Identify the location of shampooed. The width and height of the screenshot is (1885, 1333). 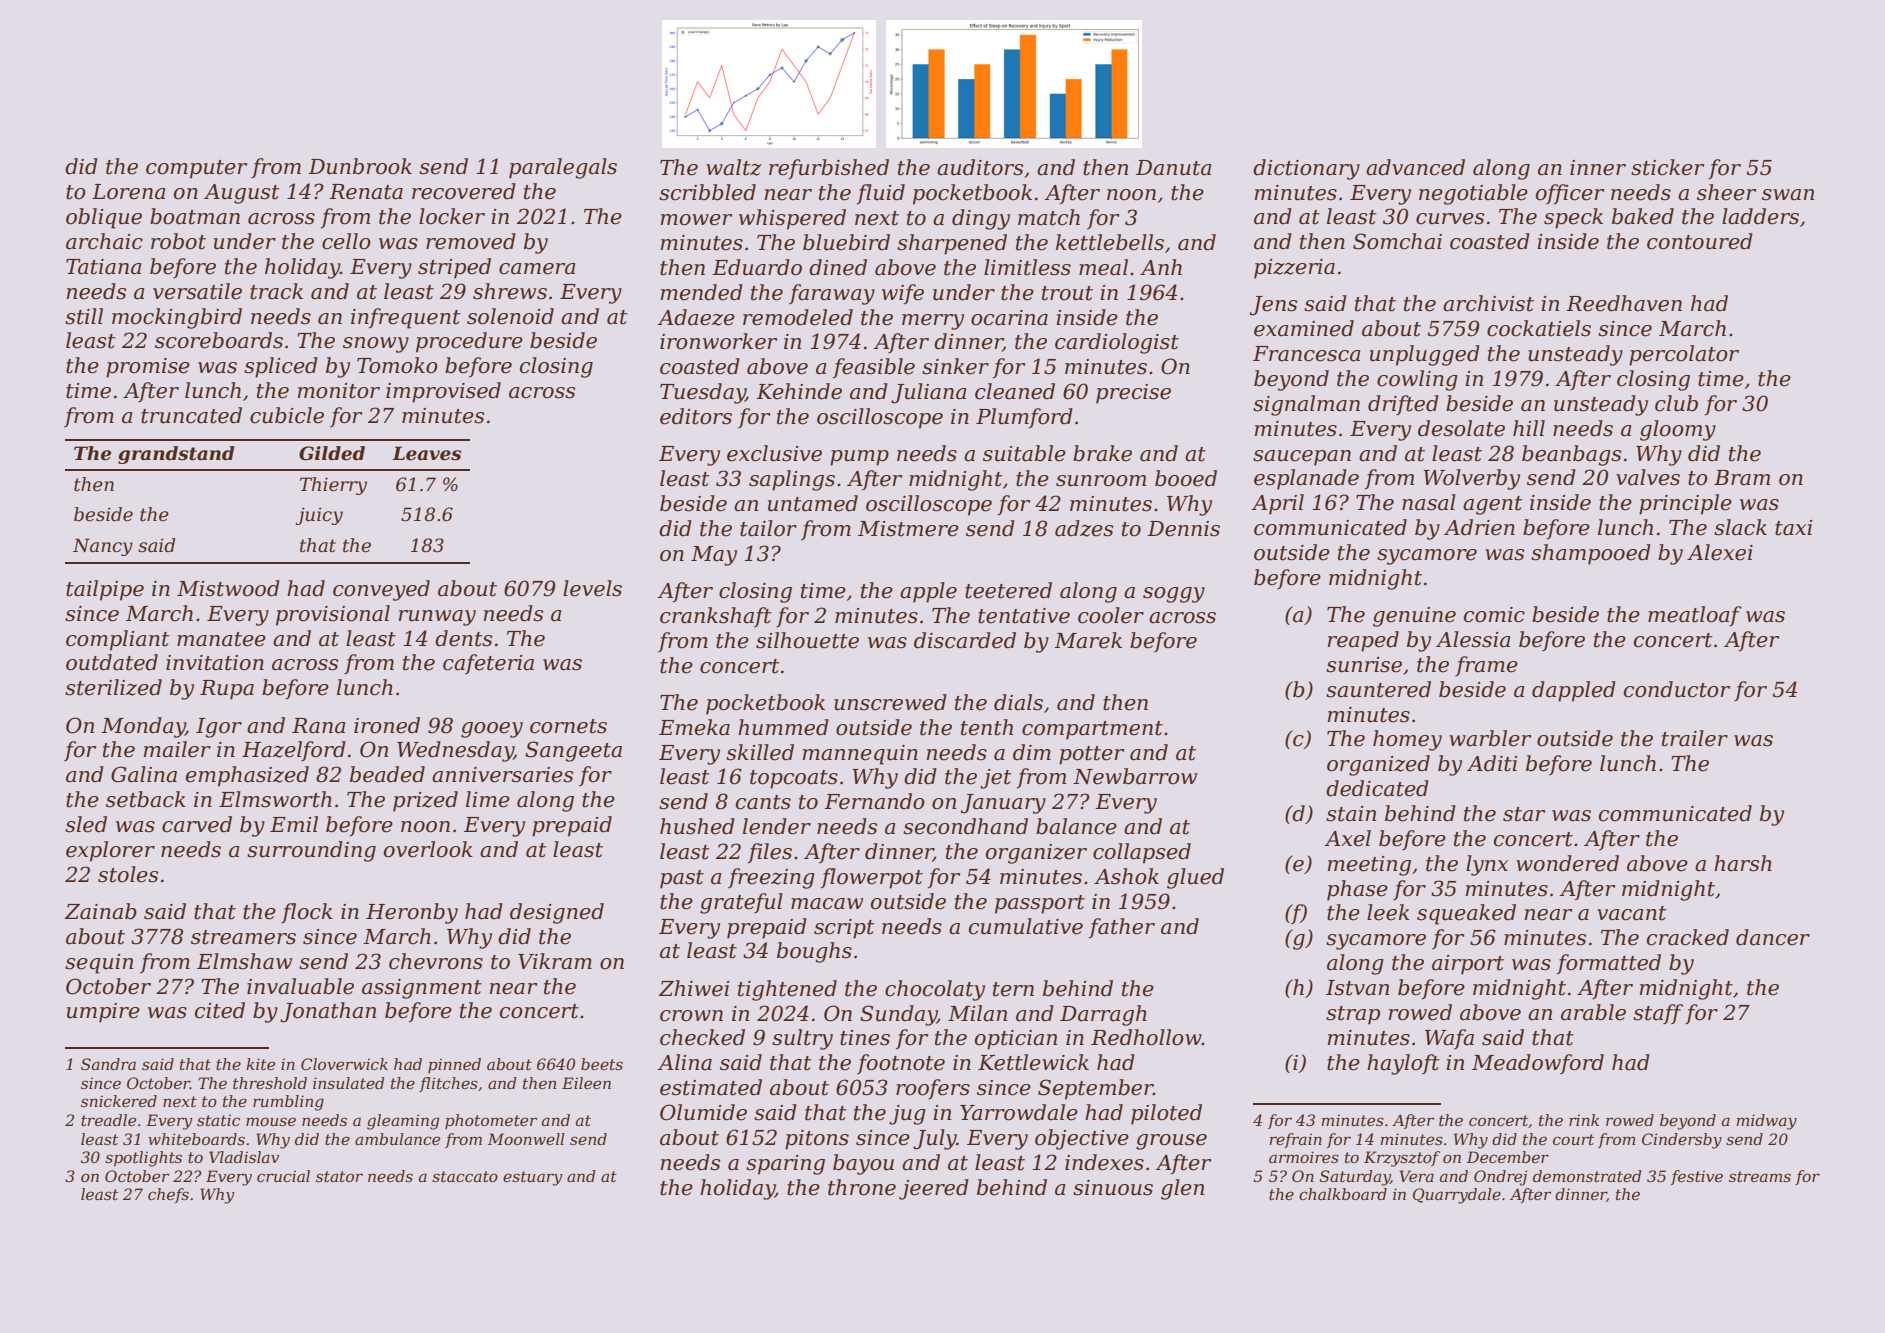
(1591, 554).
